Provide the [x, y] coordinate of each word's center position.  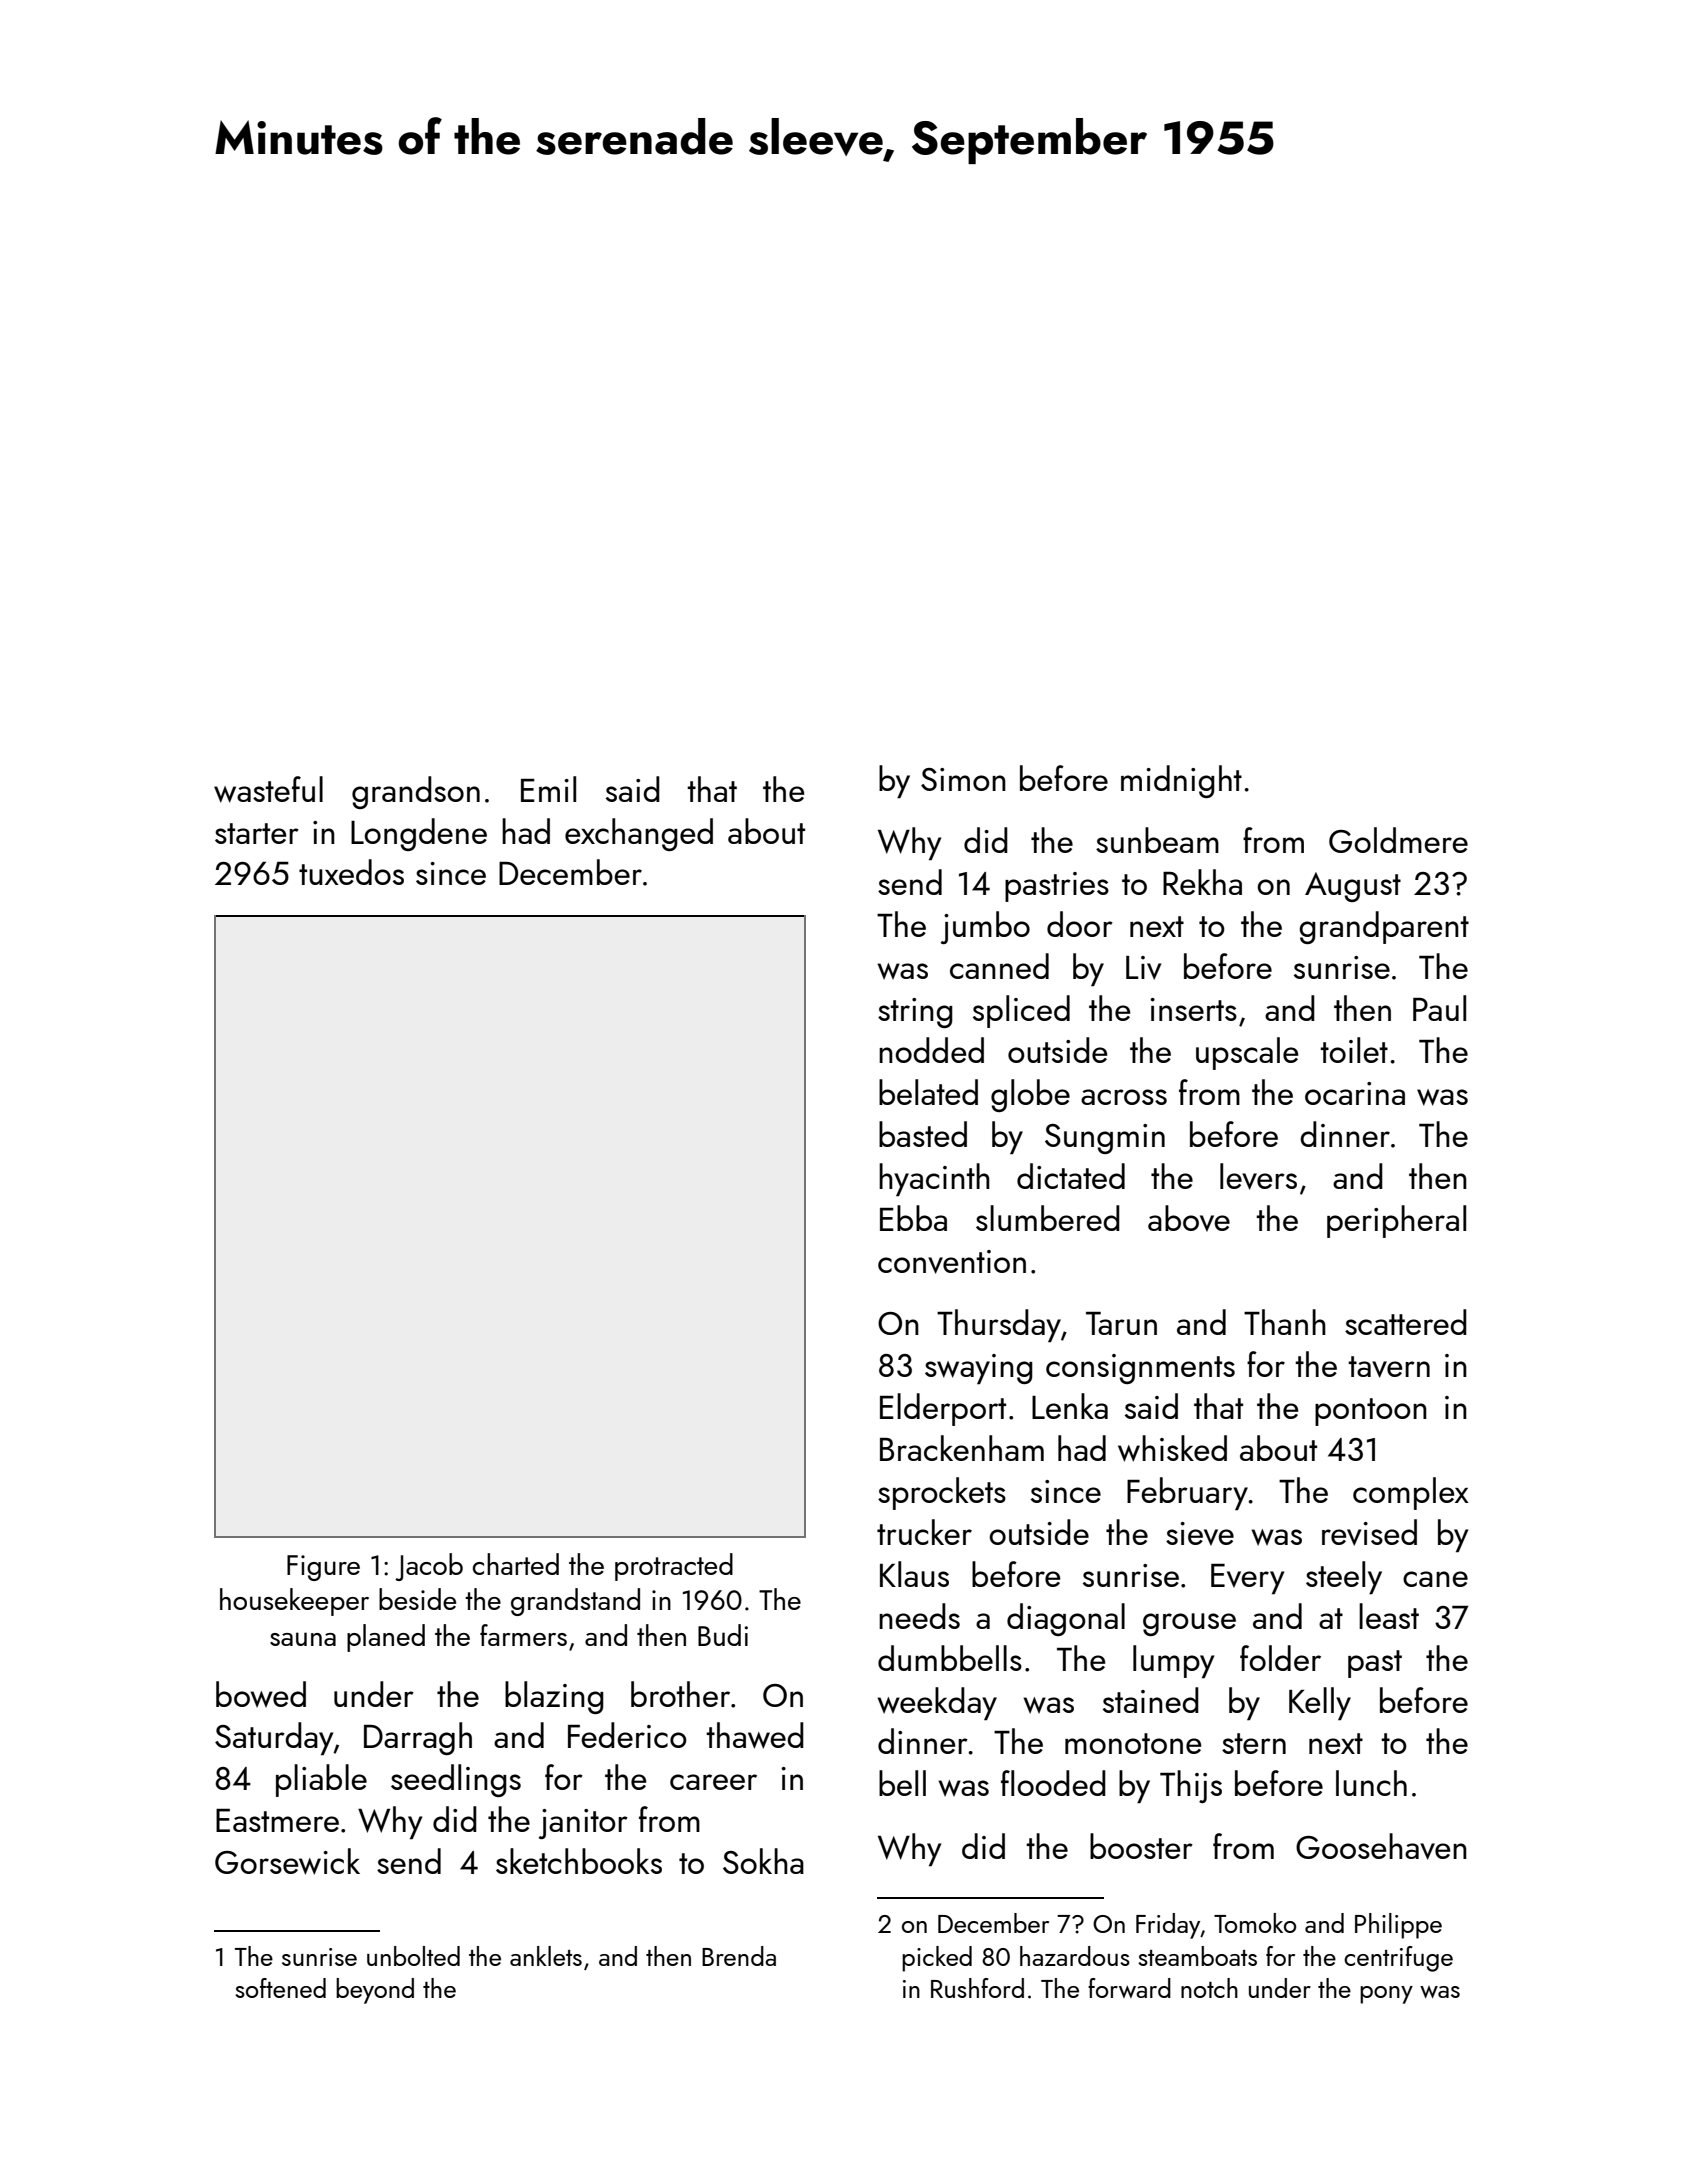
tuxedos [351, 872]
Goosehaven [1381, 1846]
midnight [1181, 781]
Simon [963, 779]
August [1353, 887]
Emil [548, 789]
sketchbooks [579, 1861]
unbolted [413, 1956]
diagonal [1066, 1619]
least [1389, 1616]
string [915, 1013]
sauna [303, 1639]
